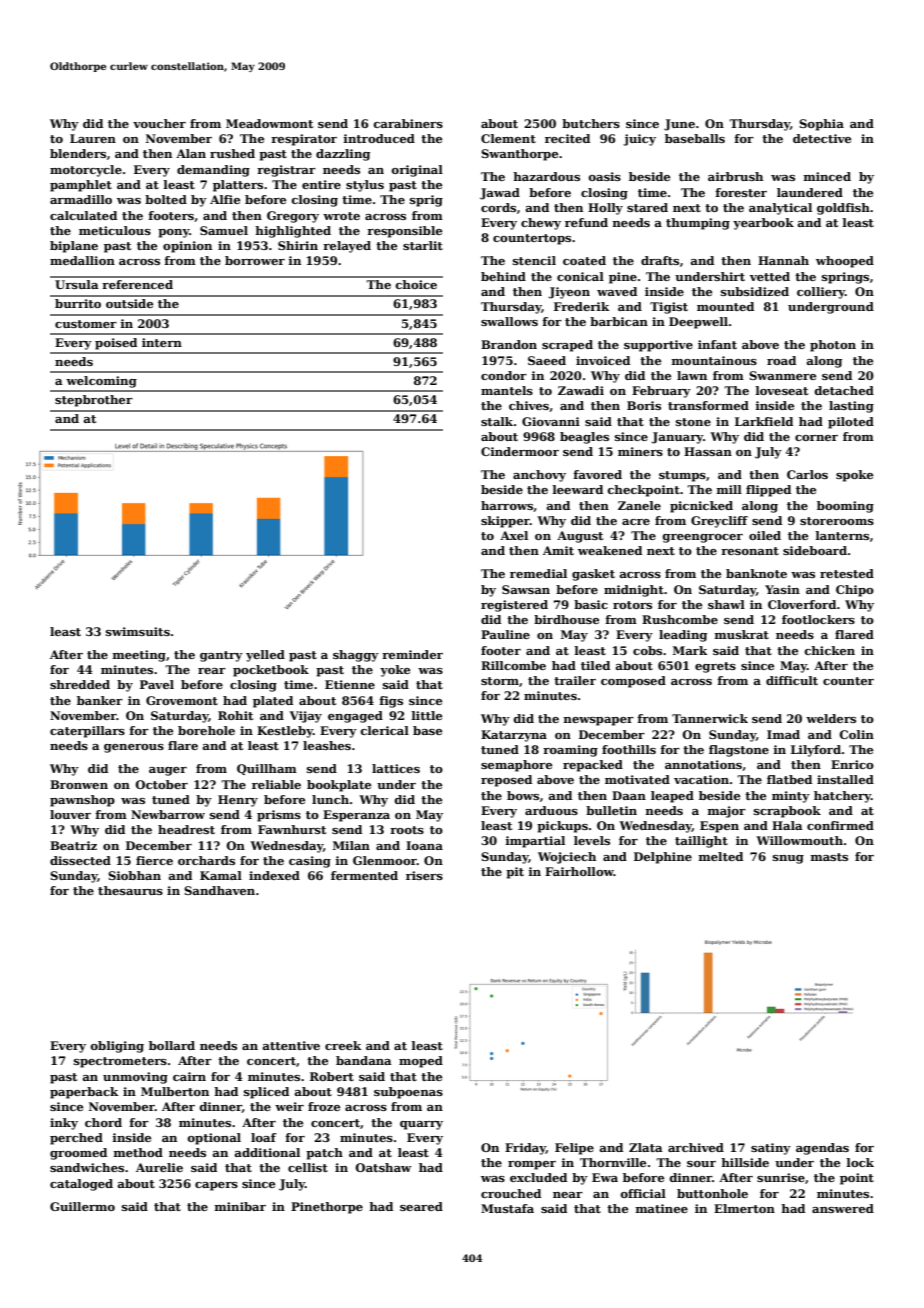  What do you see at coordinates (134, 748) in the image?
I see `generous` at bounding box center [134, 748].
